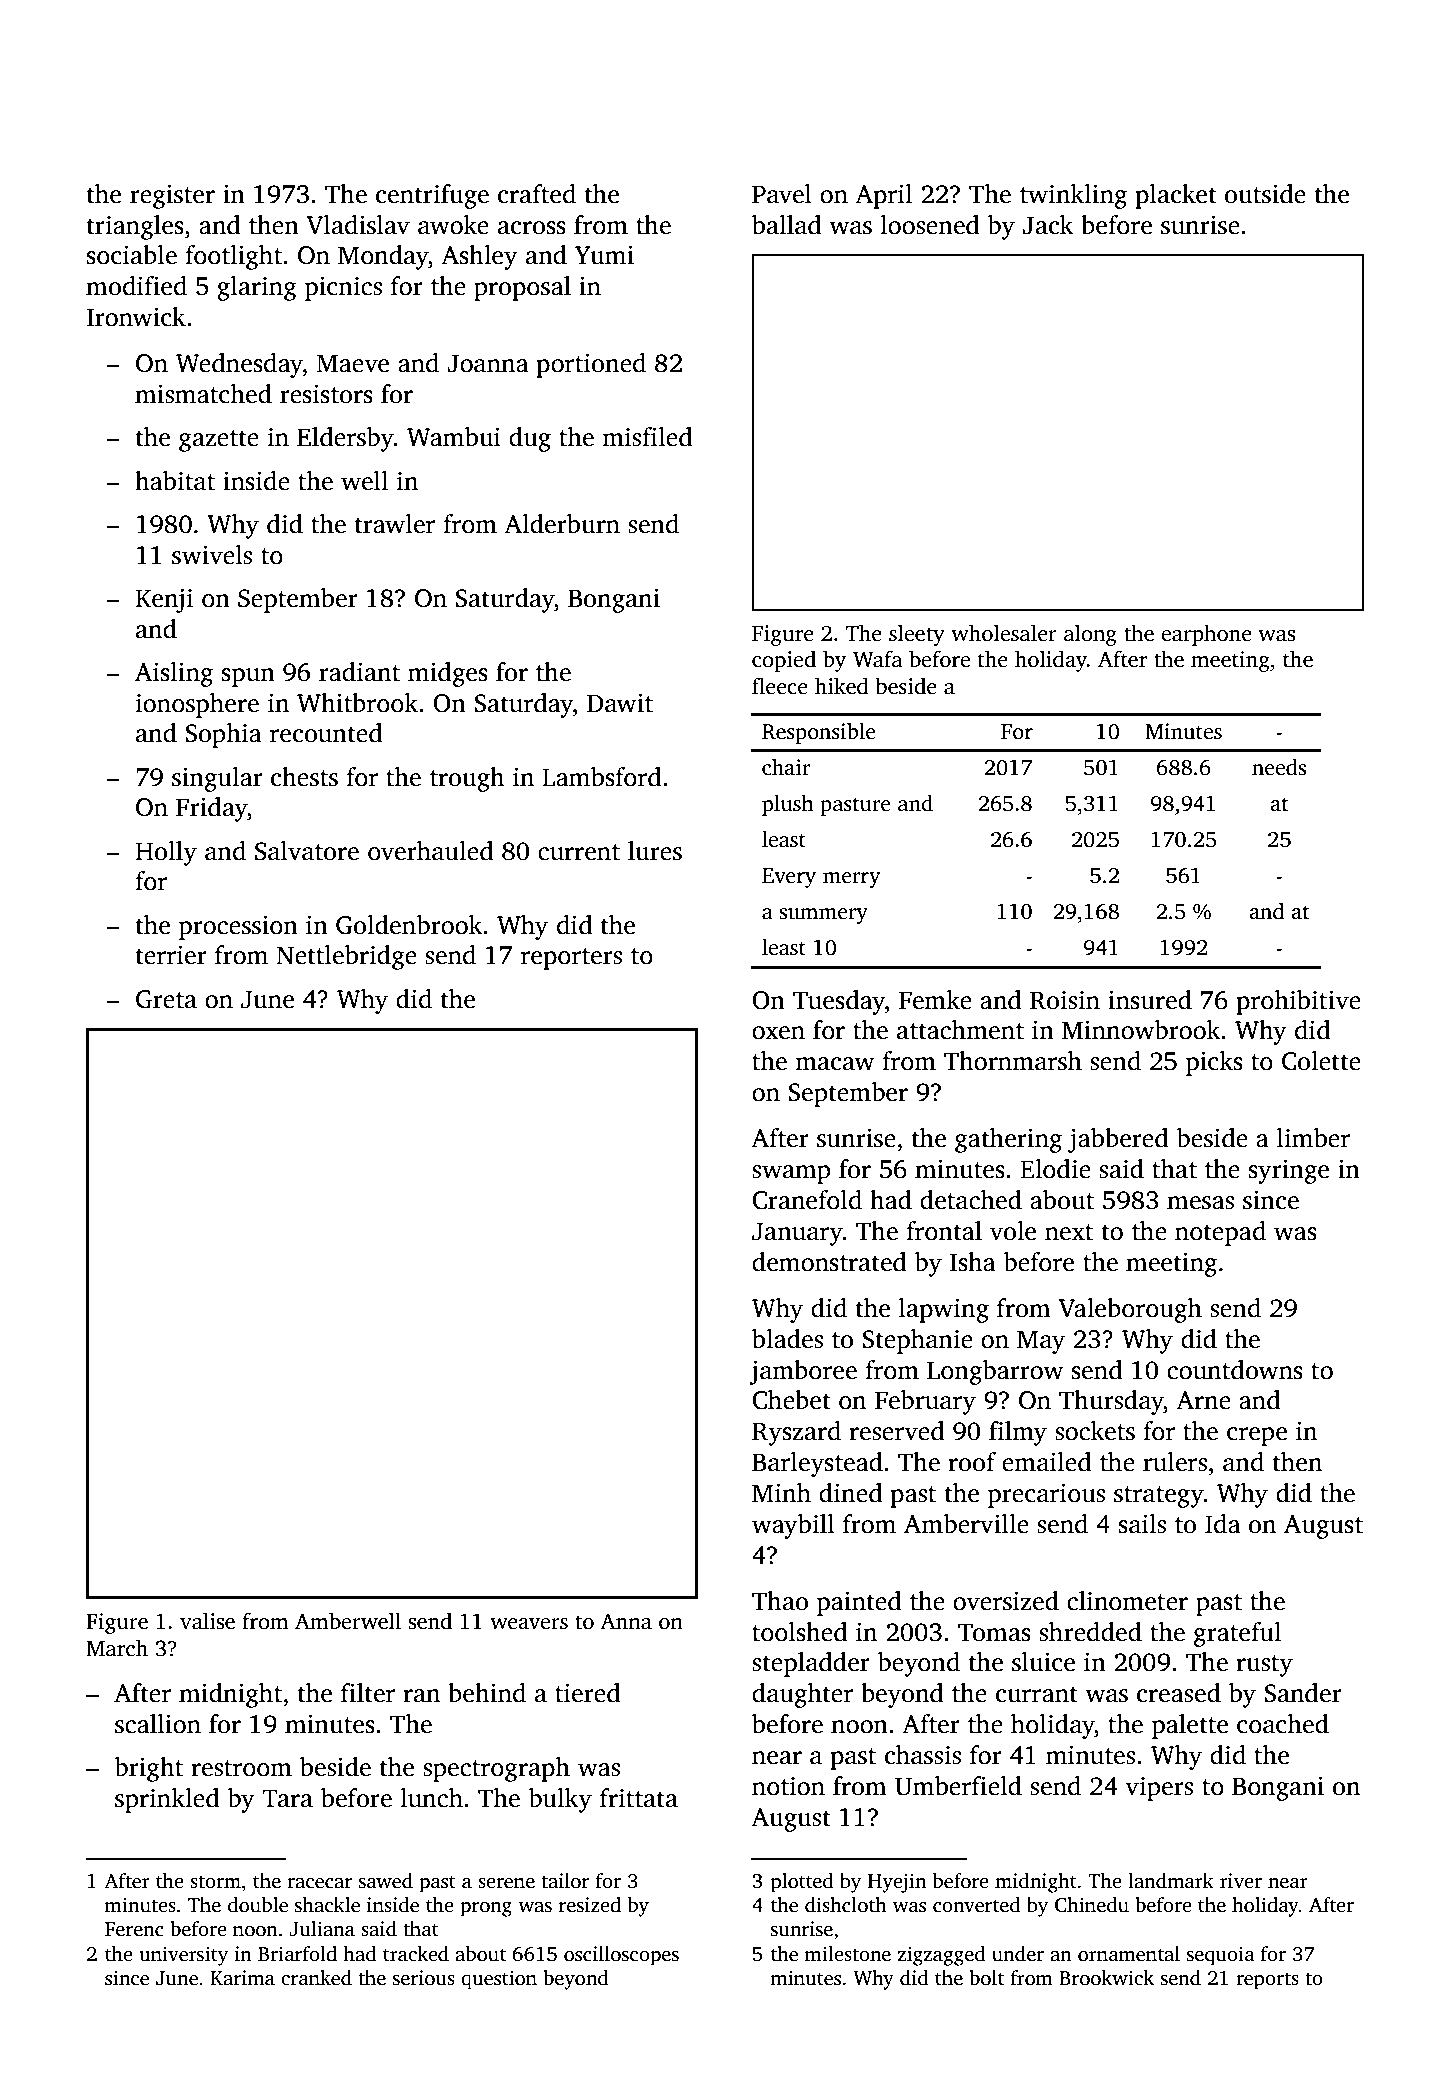  I want to click on centrifuge, so click(432, 196).
